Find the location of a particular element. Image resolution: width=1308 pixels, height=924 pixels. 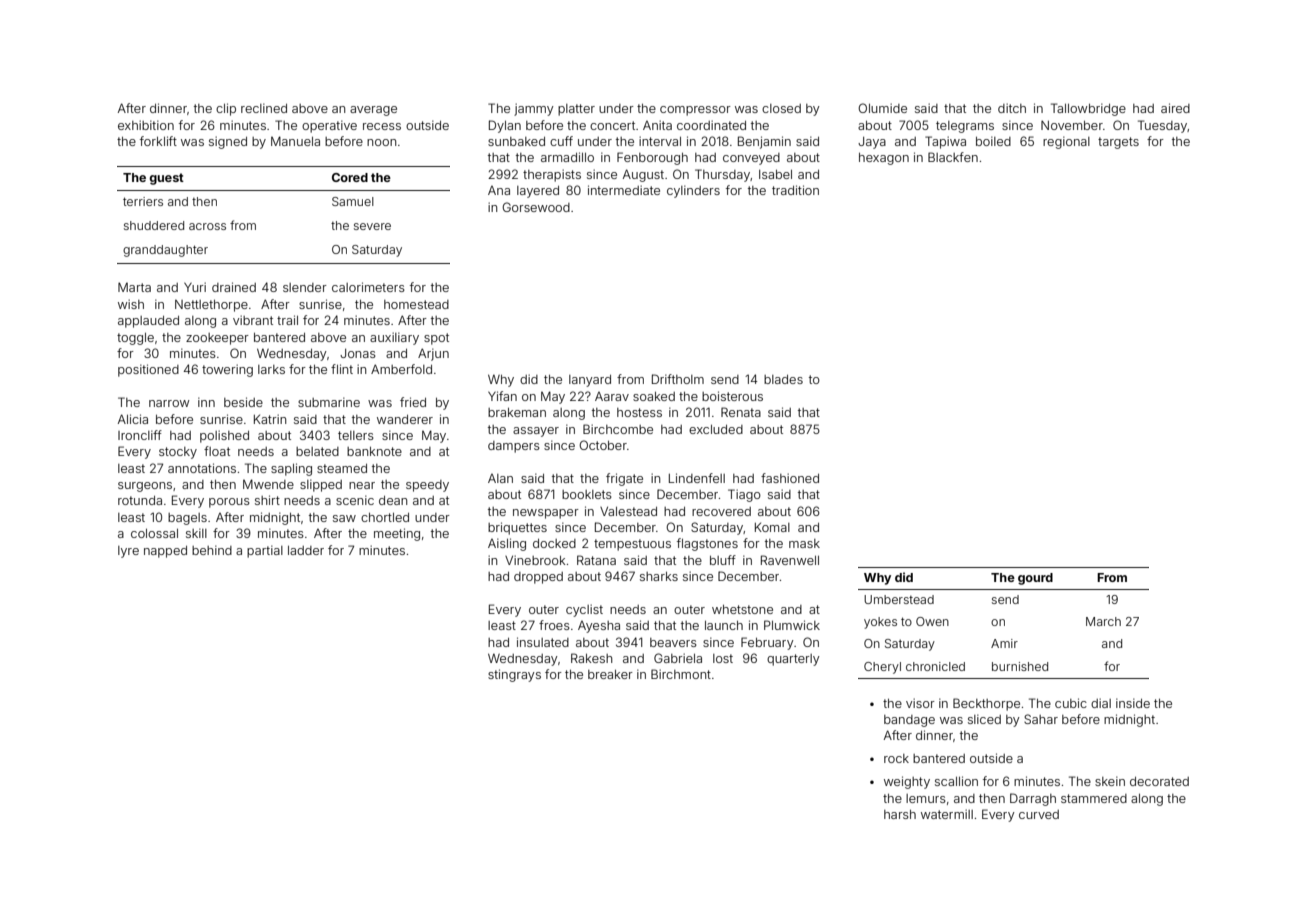

gourd is located at coordinates (1035, 579).
